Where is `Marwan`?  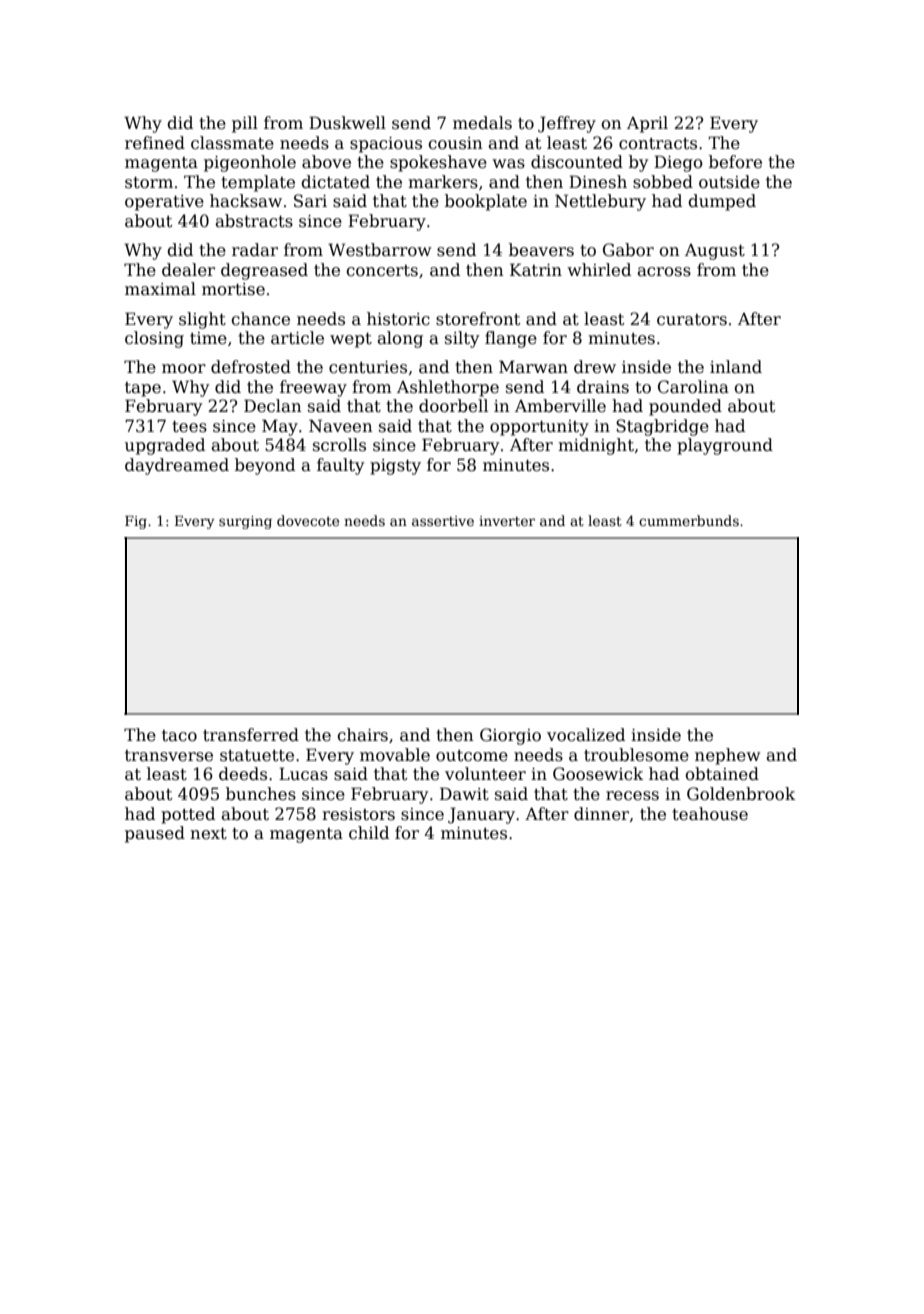 Marwan is located at coordinates (533, 367).
